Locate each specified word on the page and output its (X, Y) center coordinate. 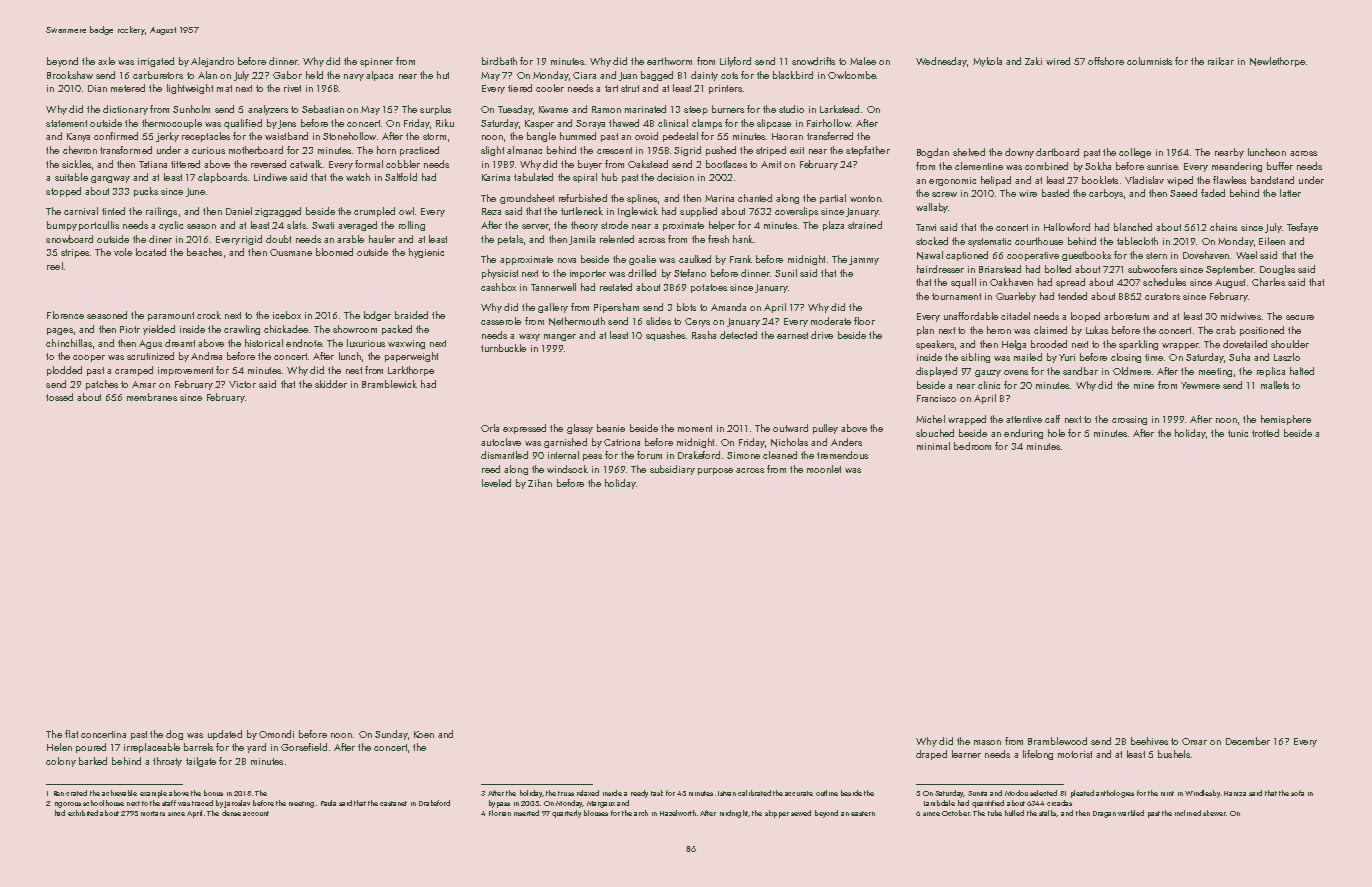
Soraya (590, 124)
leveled (496, 483)
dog (174, 735)
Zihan (540, 483)
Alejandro (212, 62)
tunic (1238, 433)
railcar (1221, 61)
